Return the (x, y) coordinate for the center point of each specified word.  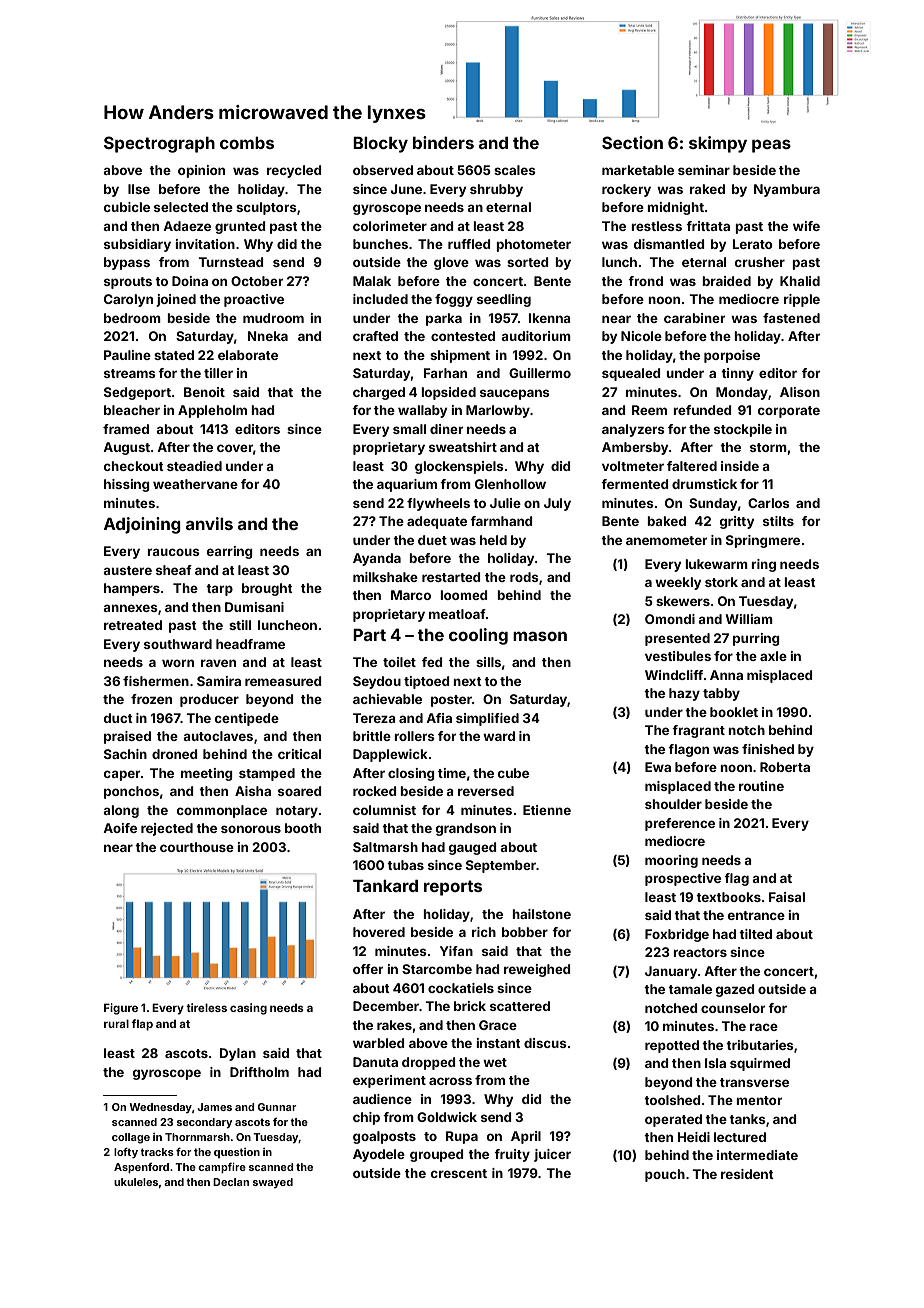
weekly (678, 583)
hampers (132, 589)
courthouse (197, 847)
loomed (464, 595)
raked (707, 189)
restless (656, 226)
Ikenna (550, 318)
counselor (733, 1008)
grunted (240, 227)
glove (451, 263)
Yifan (456, 951)
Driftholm (259, 1072)
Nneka (268, 336)
